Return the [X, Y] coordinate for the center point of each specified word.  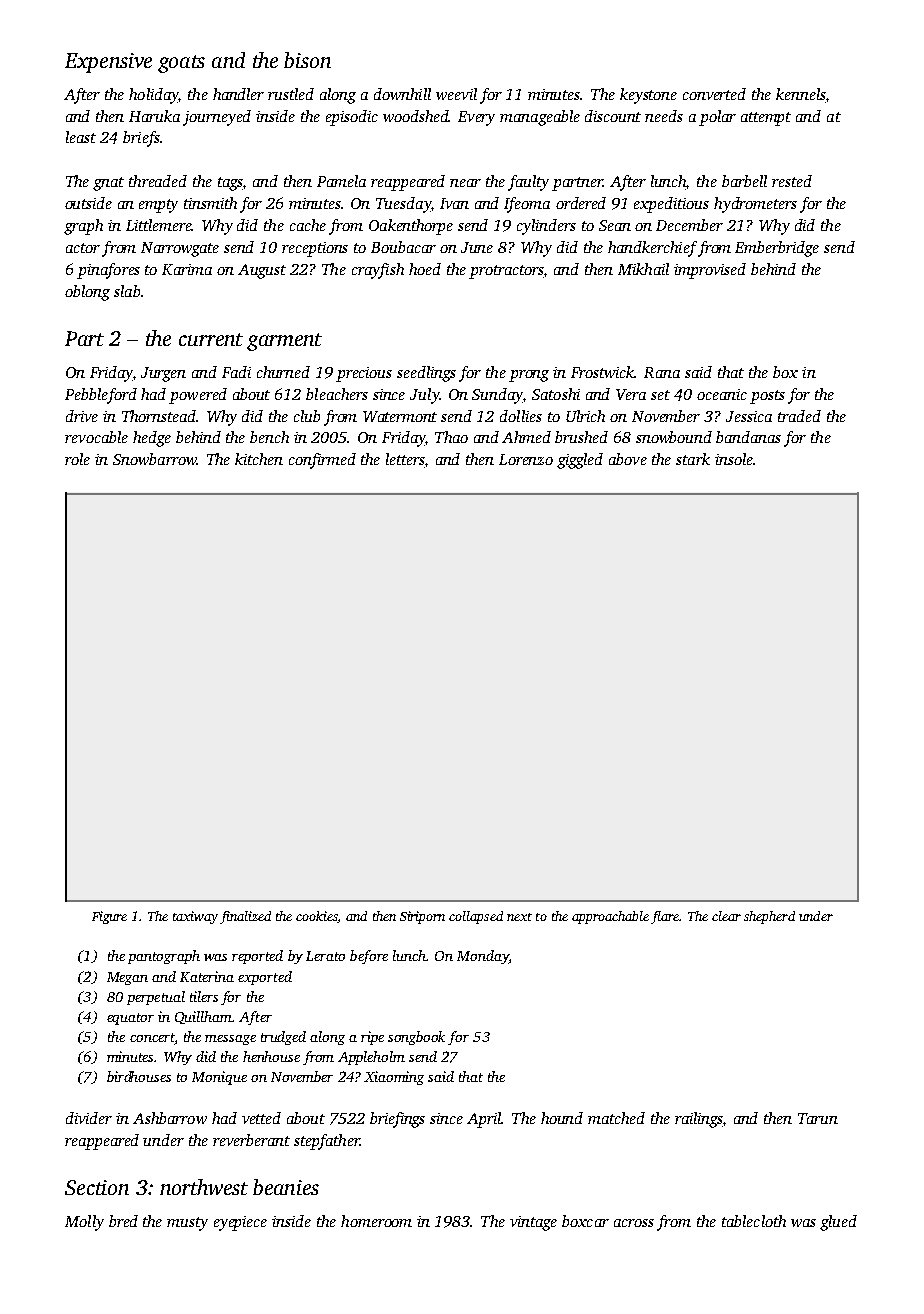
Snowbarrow [155, 459]
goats [181, 64]
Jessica [749, 416]
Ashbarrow [170, 1118]
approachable [610, 917]
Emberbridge [777, 249]
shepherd [769, 917]
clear [726, 916]
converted [714, 94]
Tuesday [403, 205]
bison [307, 60]
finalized [245, 917]
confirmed [322, 461]
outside [88, 203]
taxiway [195, 917]
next [519, 917]
